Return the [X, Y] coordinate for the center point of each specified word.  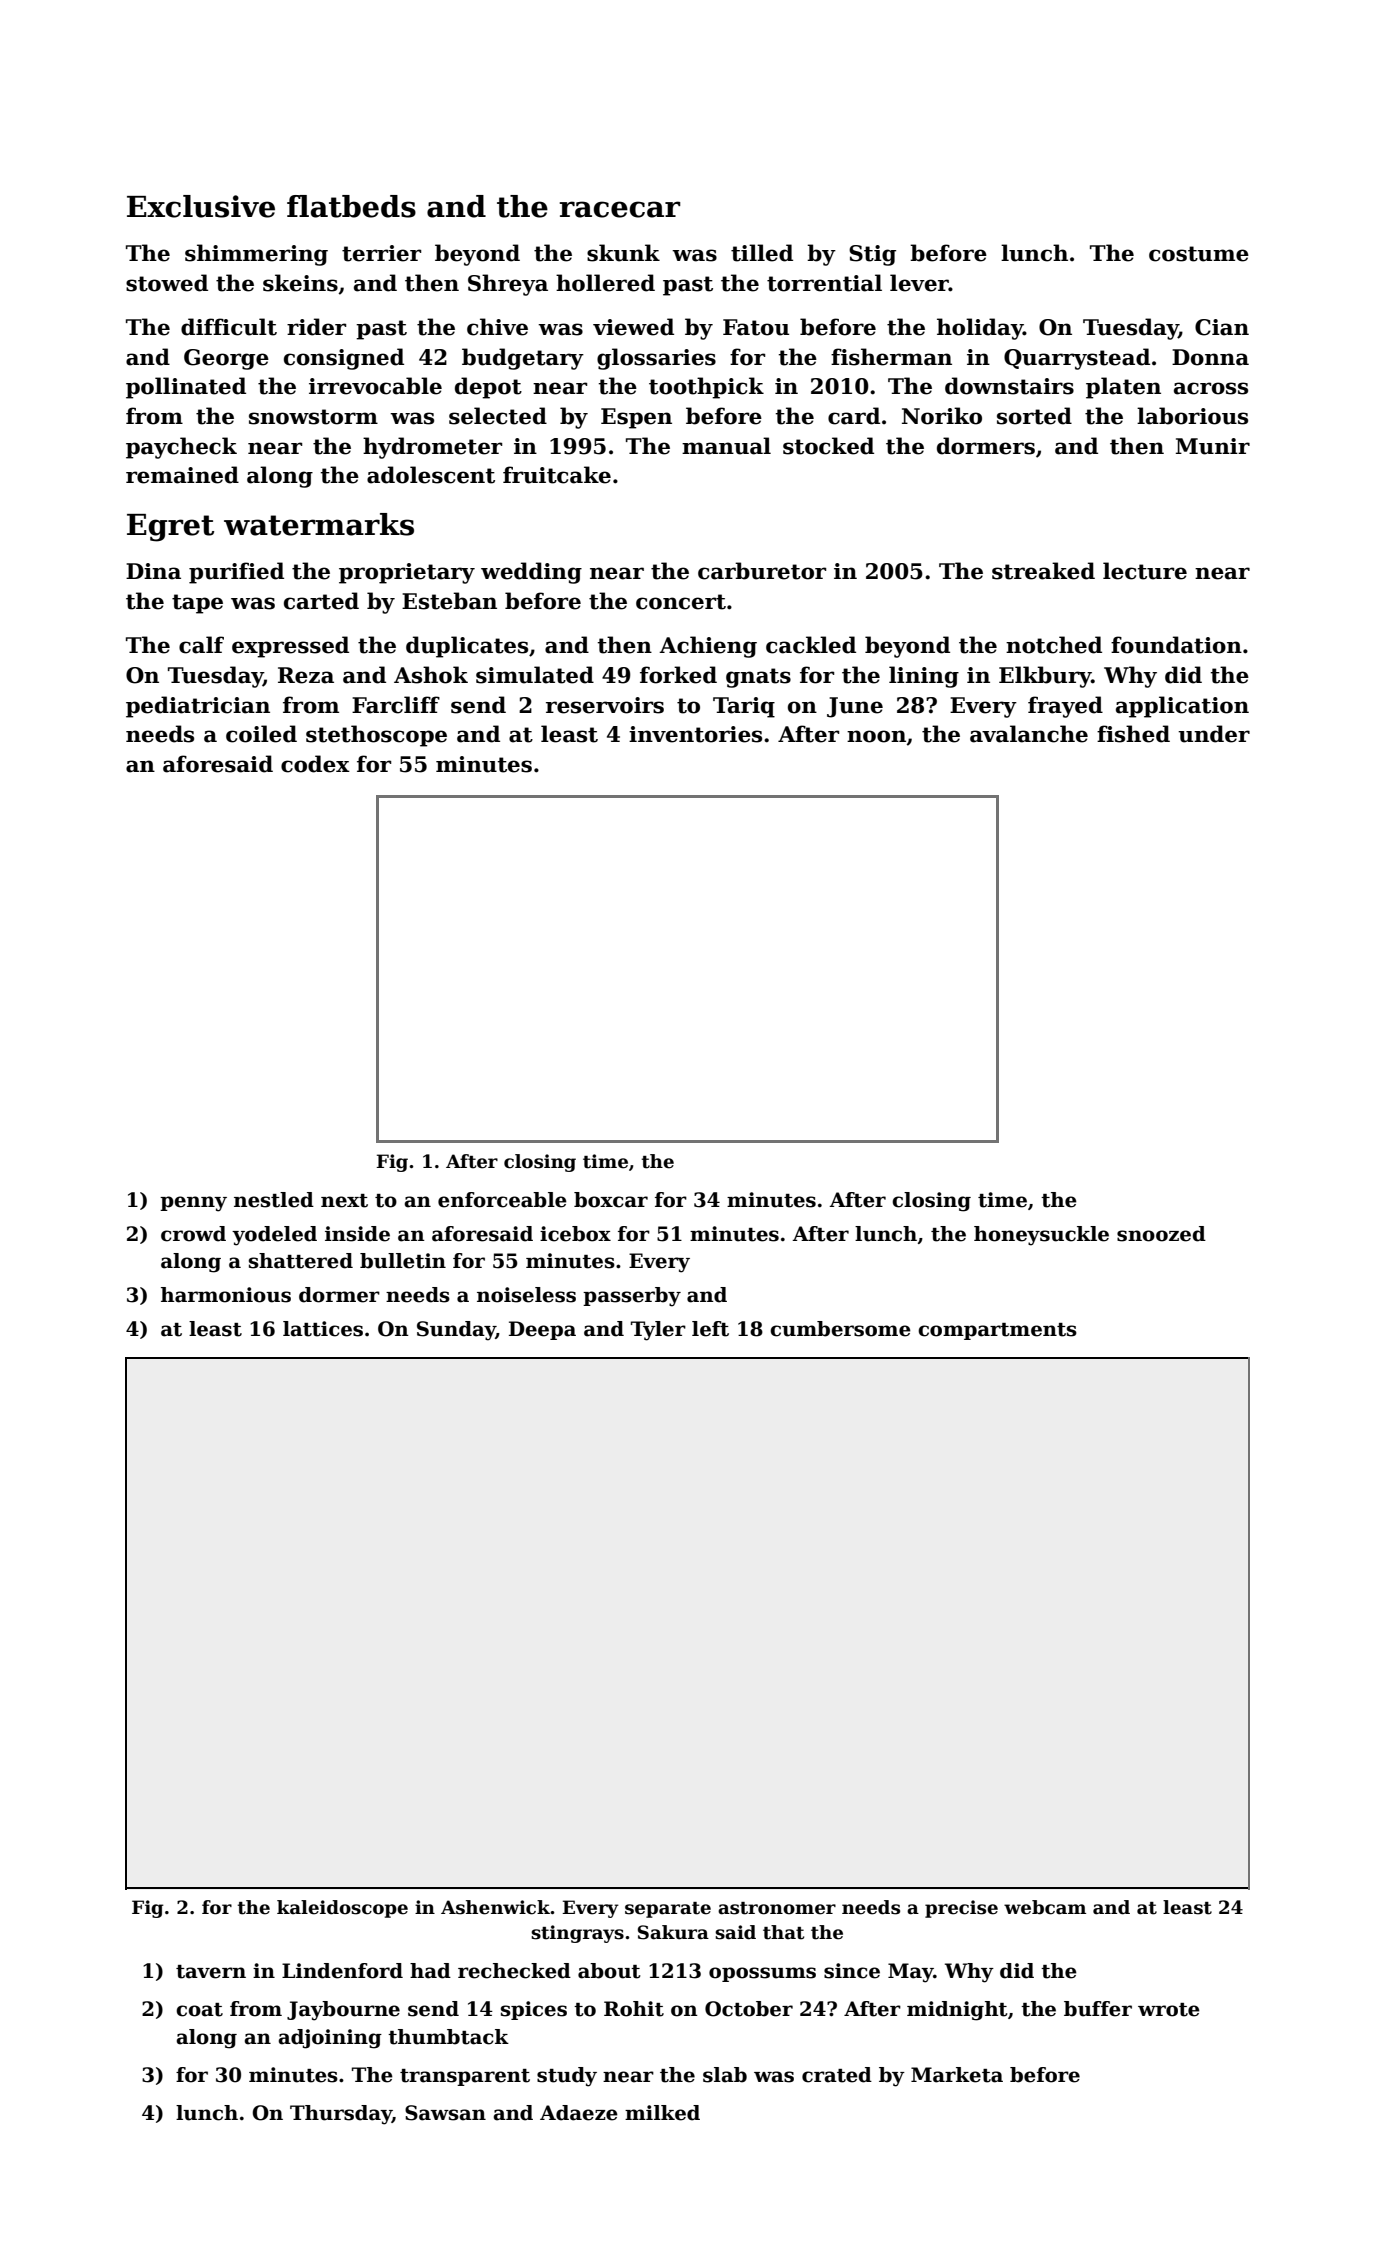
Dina [153, 571]
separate [668, 1910]
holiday [980, 329]
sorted [1034, 416]
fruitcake [557, 475]
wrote [1169, 2010]
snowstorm [313, 417]
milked [662, 2113]
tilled [762, 253]
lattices [323, 1329]
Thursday [341, 2115]
